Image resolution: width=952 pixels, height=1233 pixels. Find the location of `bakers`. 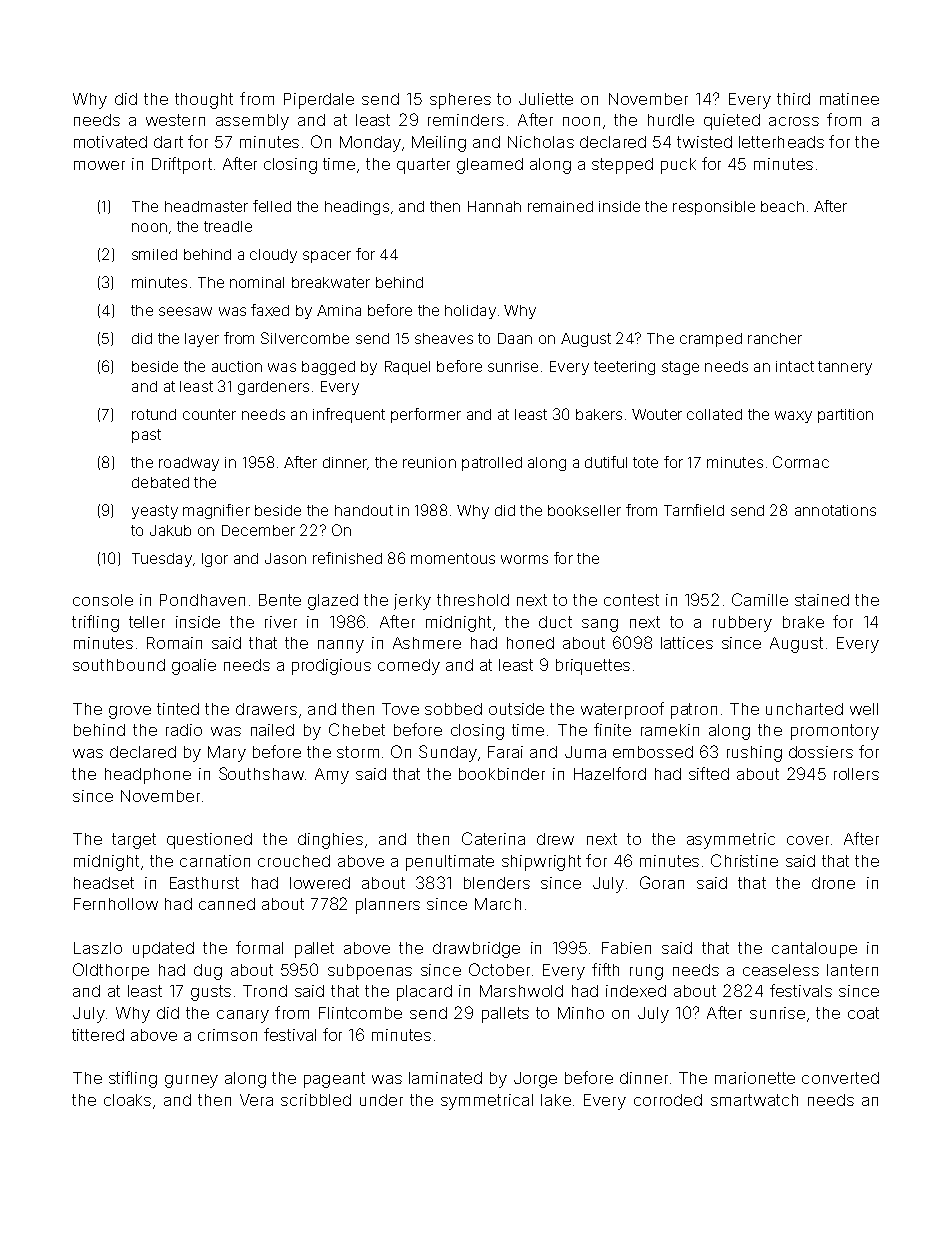

bakers is located at coordinates (599, 414).
